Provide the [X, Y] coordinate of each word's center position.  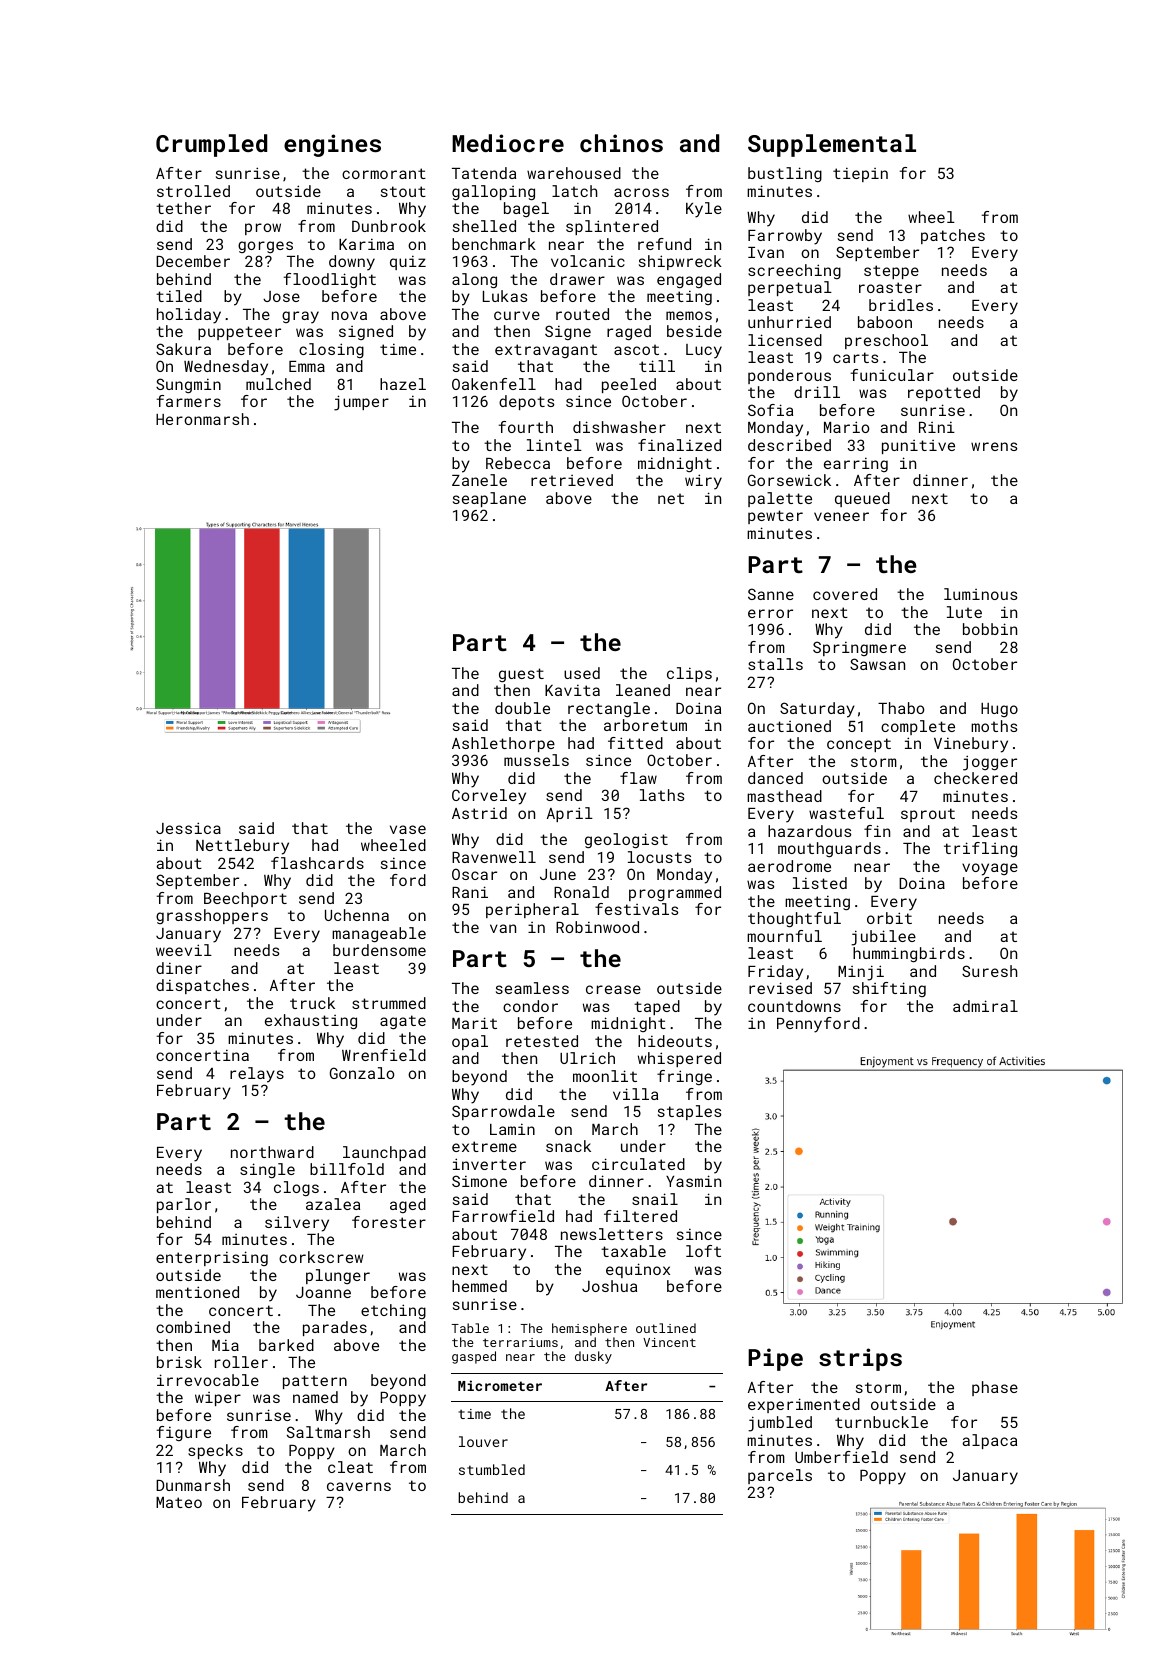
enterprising [212, 1258]
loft [703, 1251]
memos [689, 315]
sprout [928, 815]
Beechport [245, 899]
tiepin [860, 174]
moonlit [605, 1076]
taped [657, 1007]
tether [183, 208]
